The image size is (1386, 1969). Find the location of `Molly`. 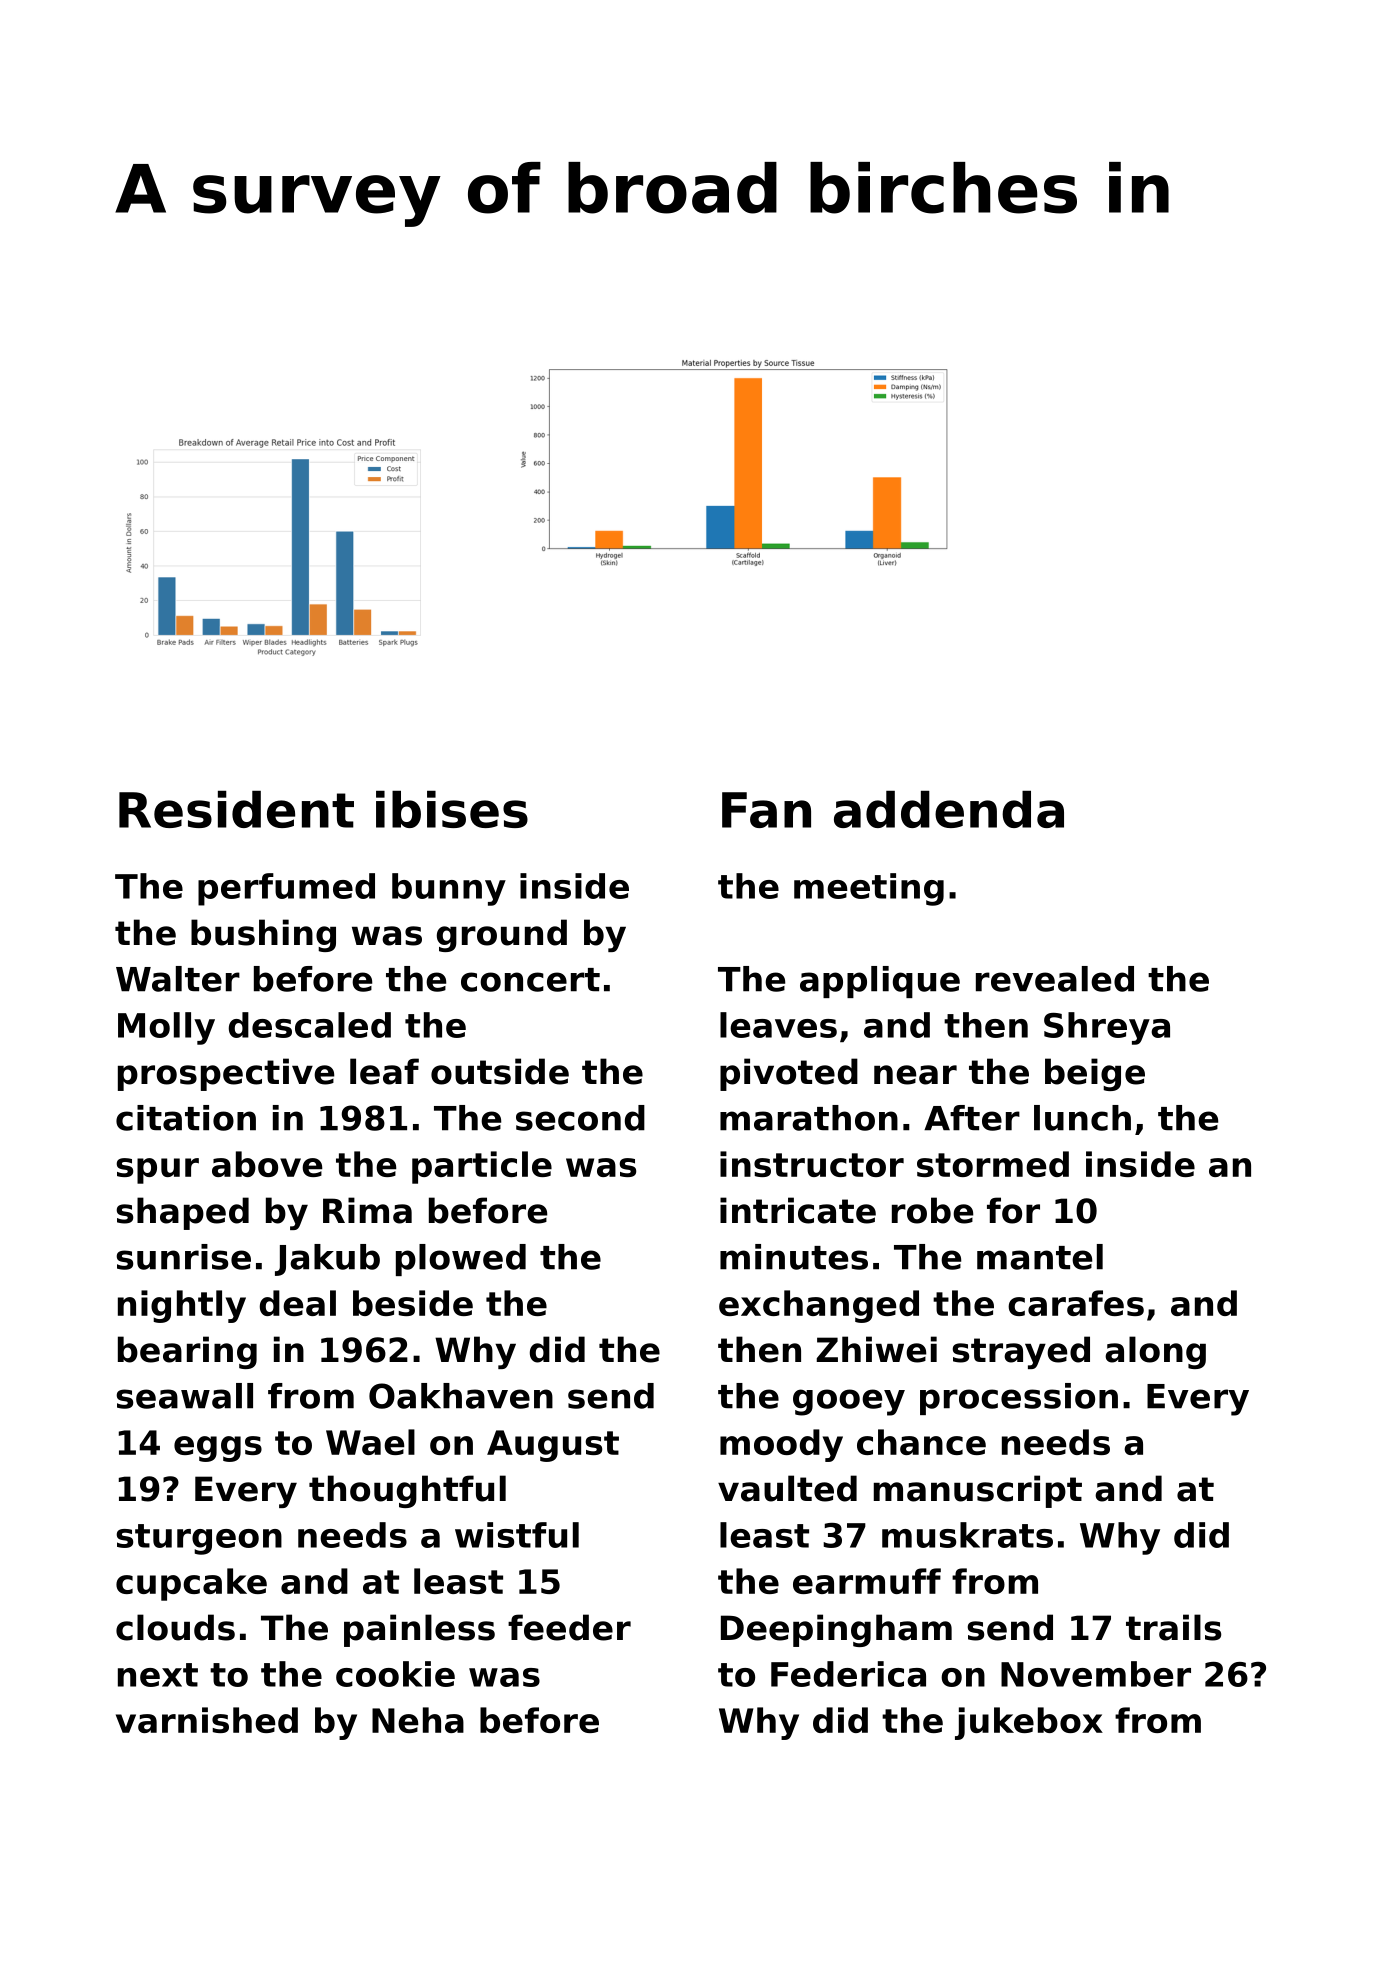

Molly is located at coordinates (166, 1028).
